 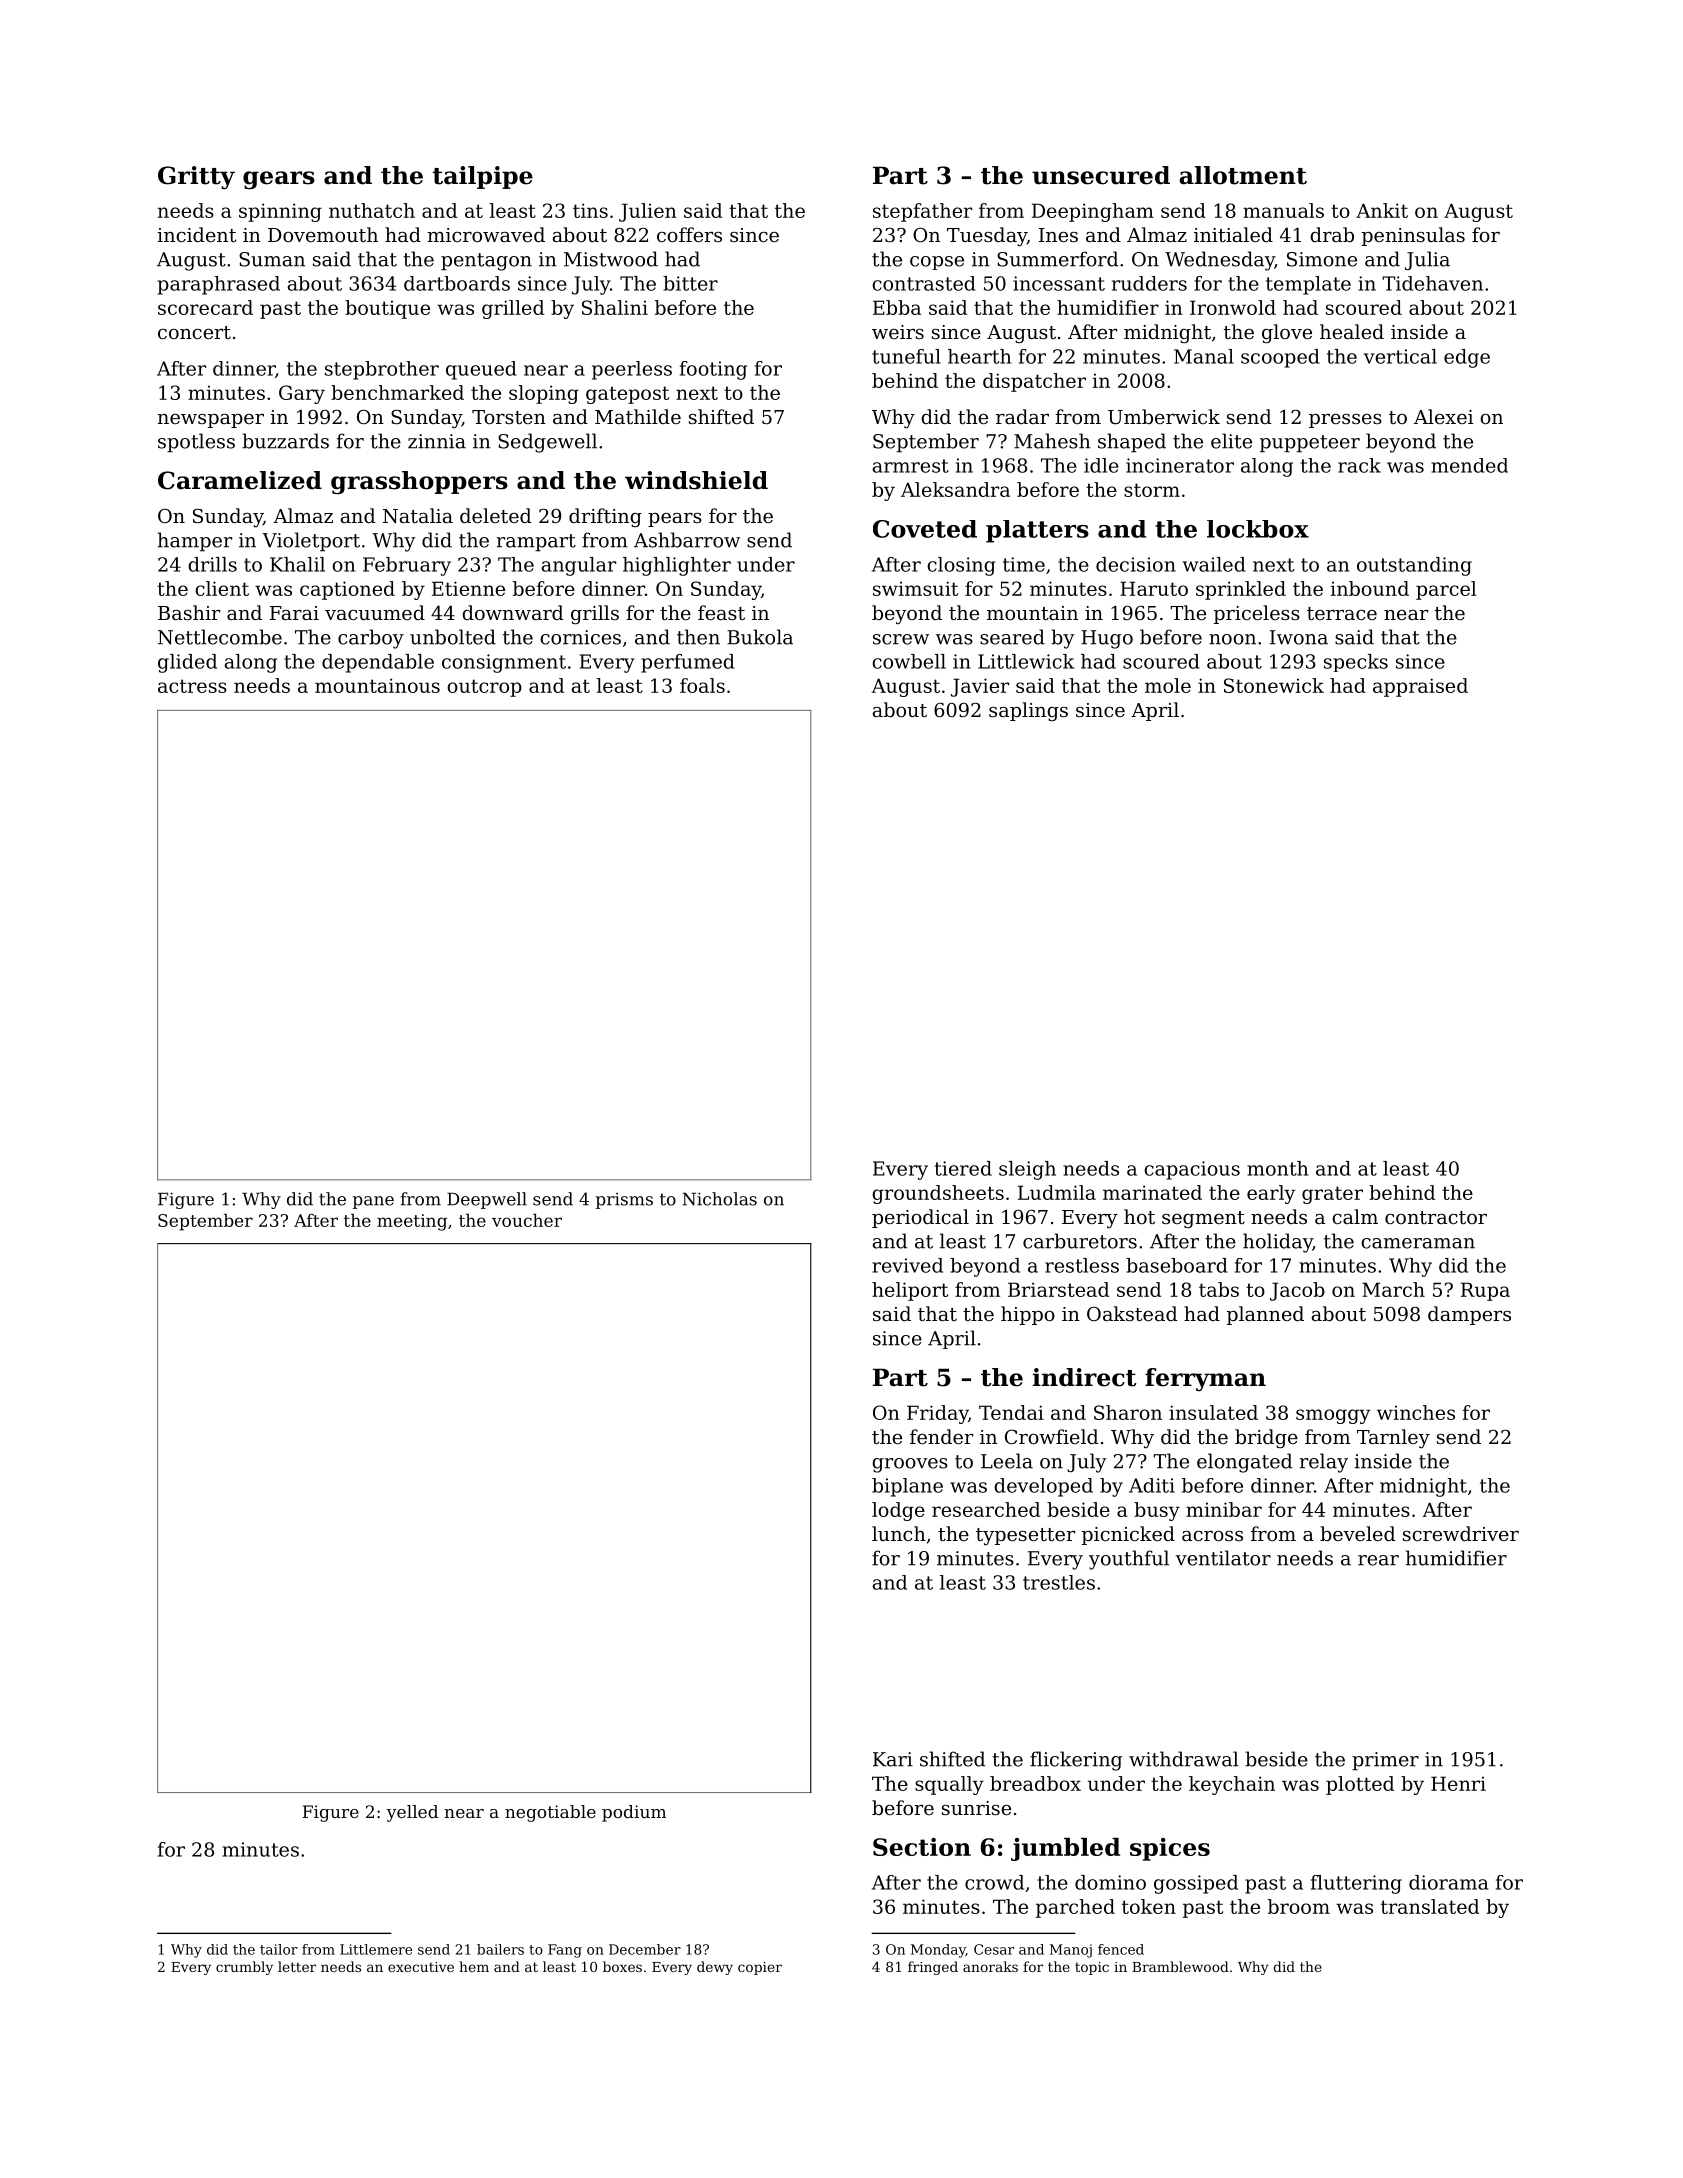 I want to click on primer, so click(x=1385, y=1761).
